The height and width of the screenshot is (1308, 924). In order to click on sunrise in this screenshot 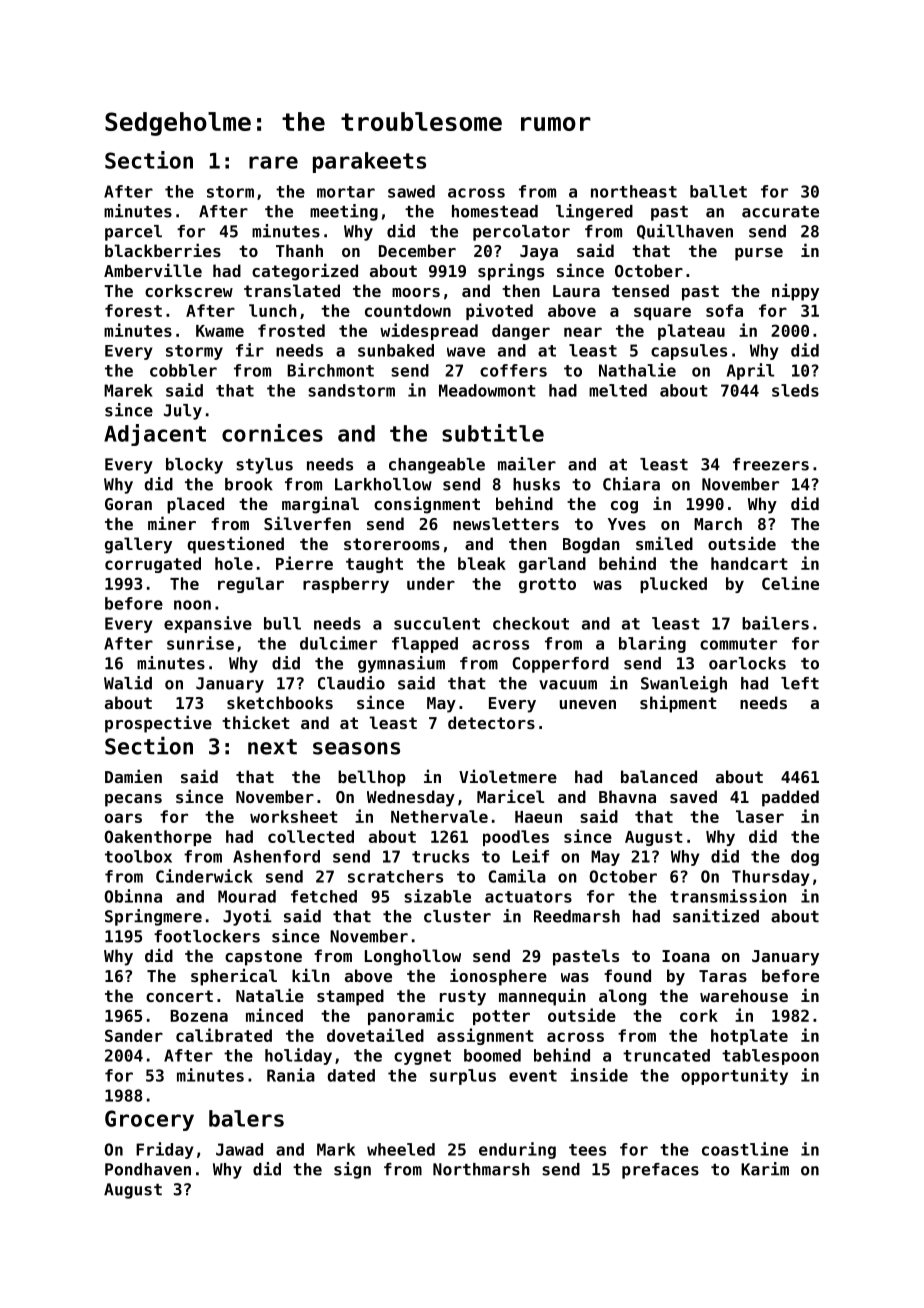, I will do `click(200, 643)`.
